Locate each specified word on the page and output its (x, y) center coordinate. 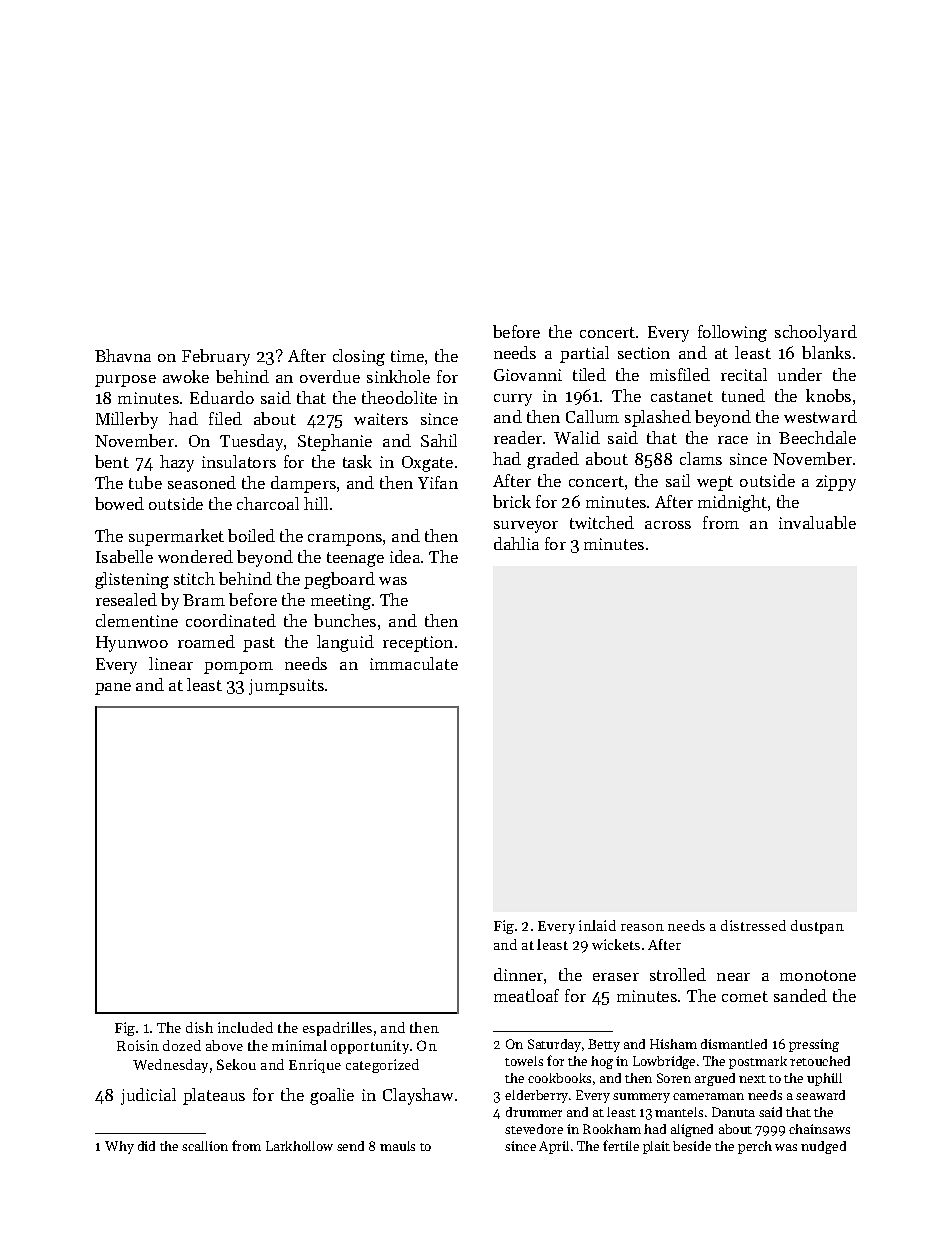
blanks (826, 352)
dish (199, 1027)
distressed (753, 925)
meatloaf (526, 995)
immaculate (414, 663)
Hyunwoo (132, 644)
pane (113, 689)
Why (119, 1147)
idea (405, 556)
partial (584, 354)
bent (112, 461)
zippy (836, 483)
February (216, 357)
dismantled (734, 1044)
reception (418, 644)
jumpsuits (286, 687)
